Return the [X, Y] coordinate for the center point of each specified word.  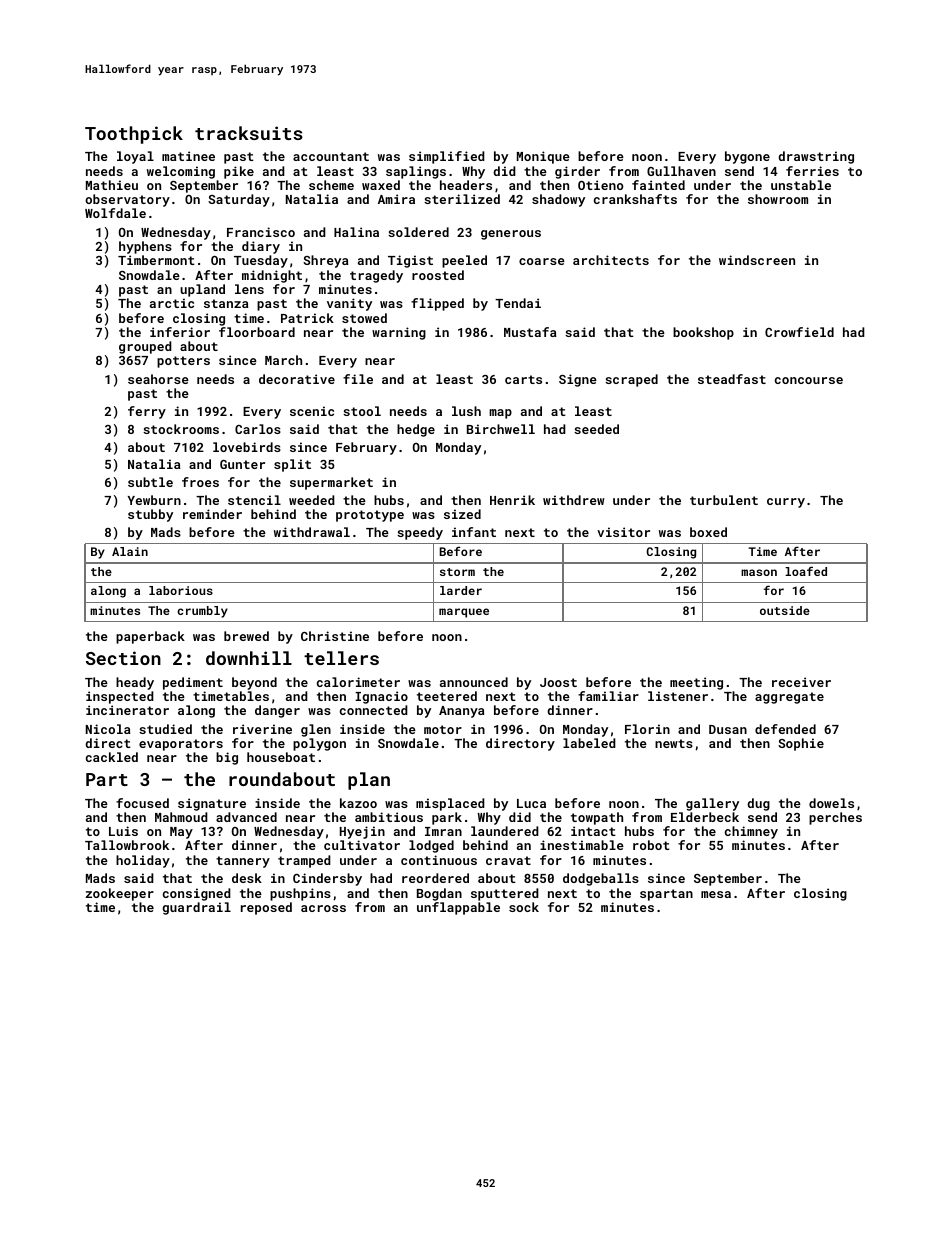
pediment [193, 683]
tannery [243, 862]
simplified [447, 157]
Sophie [801, 744]
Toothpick [134, 135]
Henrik [512, 500]
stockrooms [181, 429]
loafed [806, 571]
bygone [747, 157]
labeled [589, 743]
